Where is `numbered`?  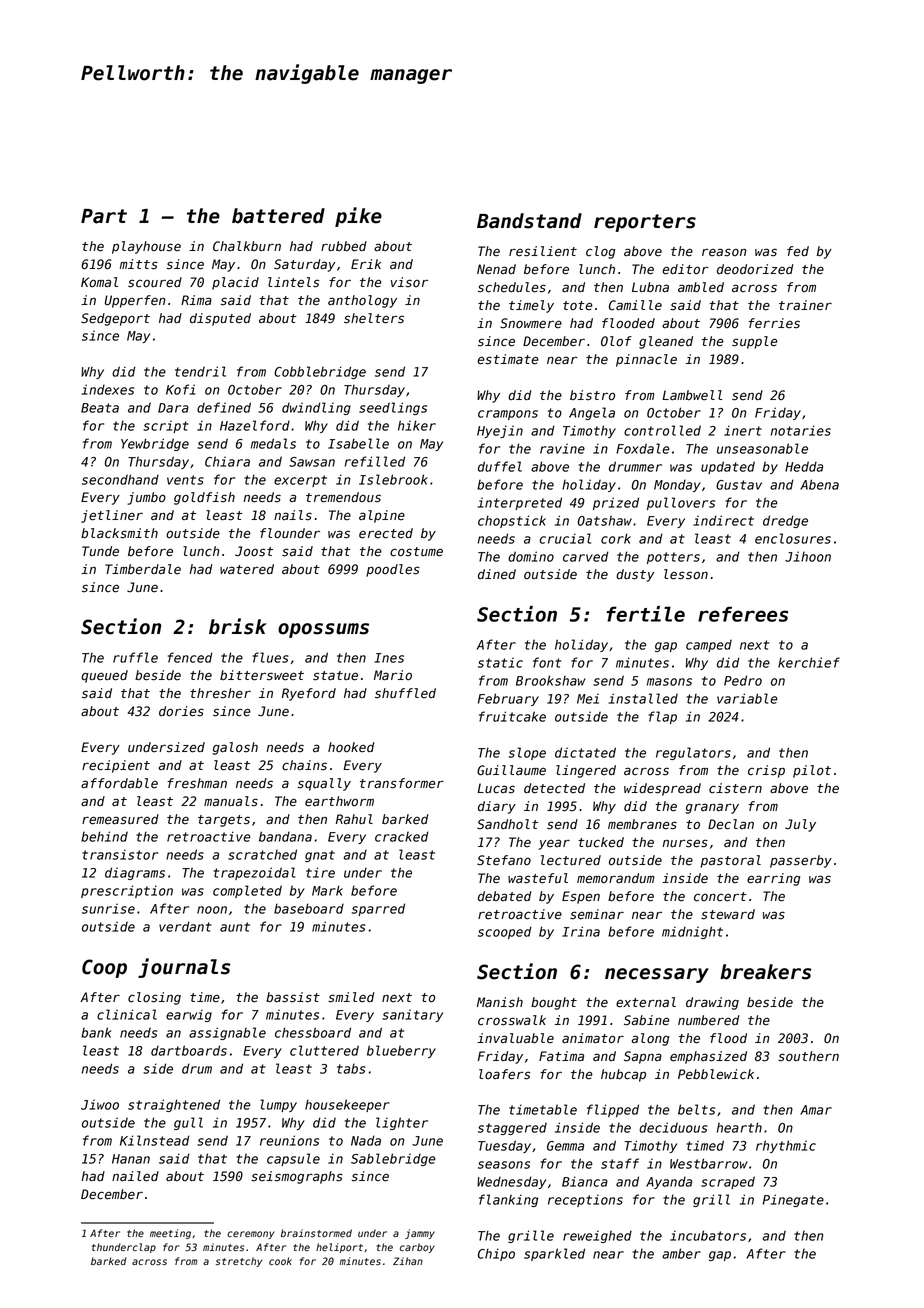 numbered is located at coordinates (709, 1020).
